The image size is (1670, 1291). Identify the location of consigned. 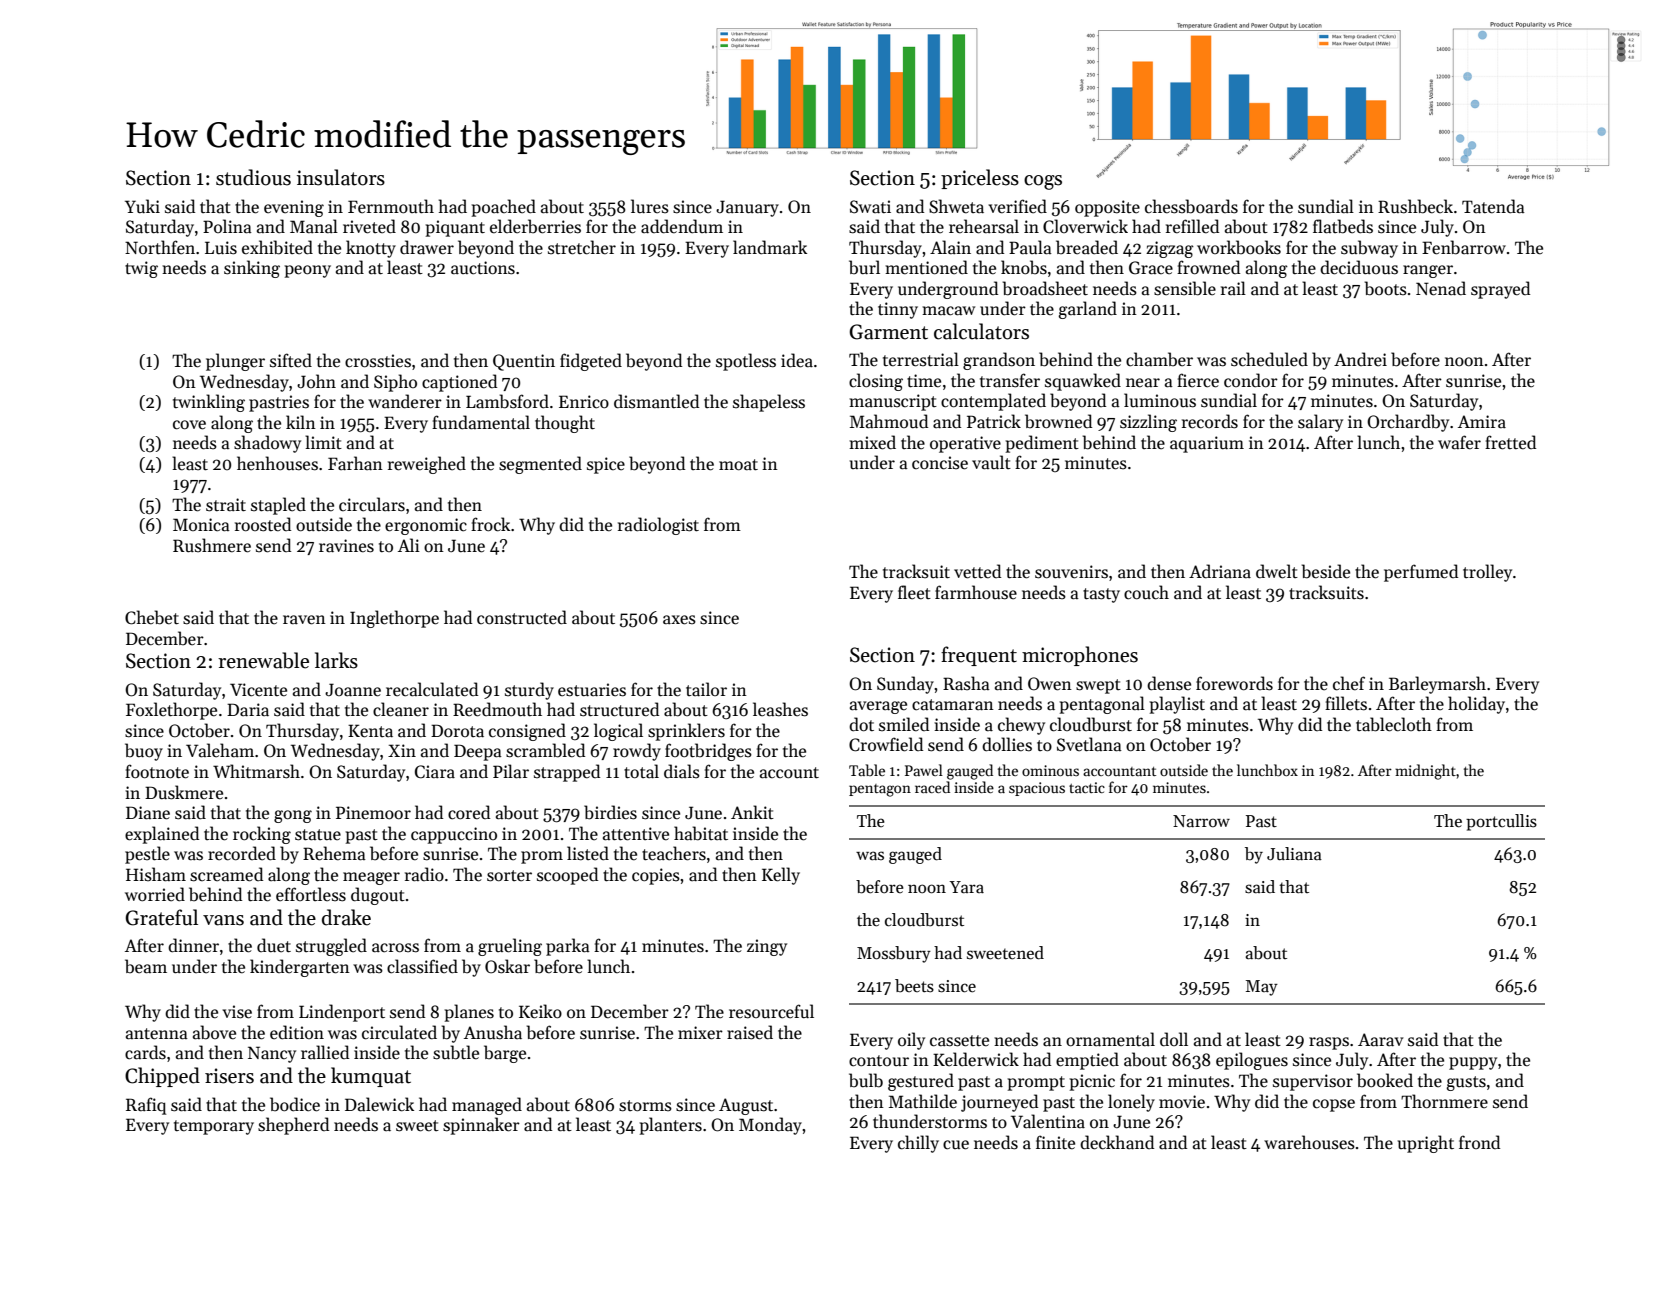
(527, 732).
